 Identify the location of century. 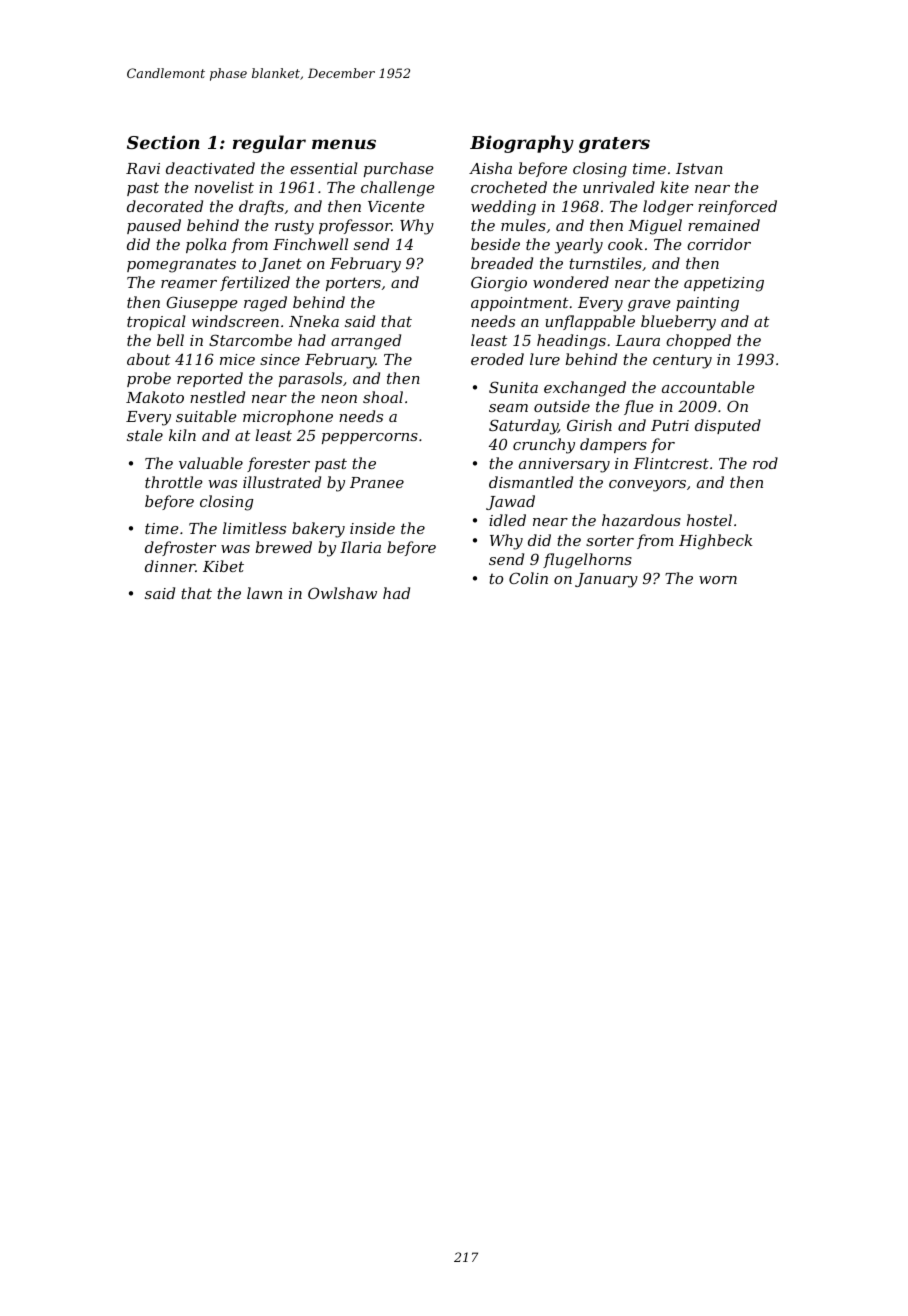
(682, 361).
